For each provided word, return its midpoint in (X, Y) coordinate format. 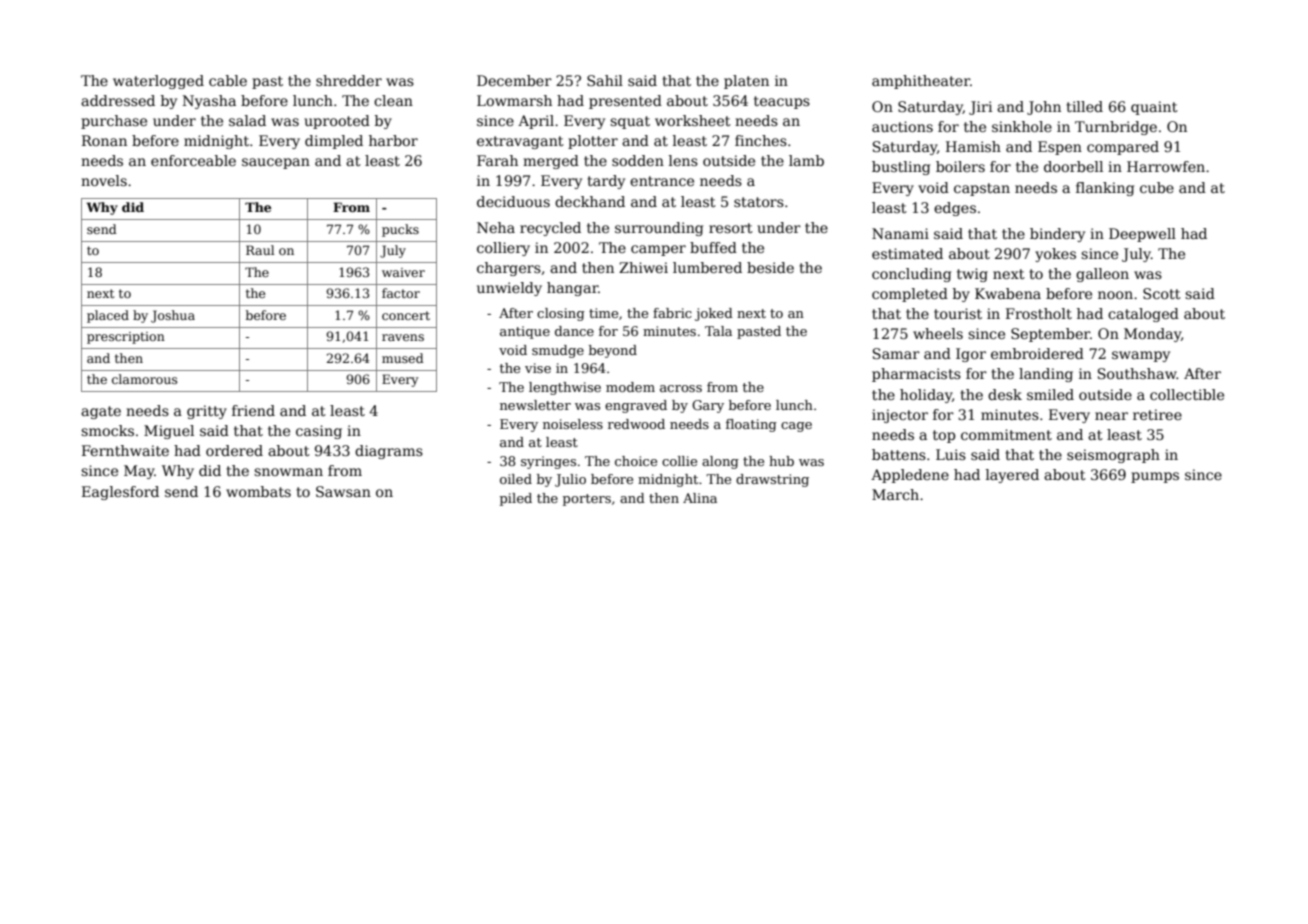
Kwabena (1008, 293)
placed (108, 316)
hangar (572, 289)
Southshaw (1137, 373)
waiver (403, 272)
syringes (548, 462)
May (139, 472)
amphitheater (921, 82)
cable (228, 80)
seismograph (1113, 456)
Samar (896, 353)
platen (746, 82)
